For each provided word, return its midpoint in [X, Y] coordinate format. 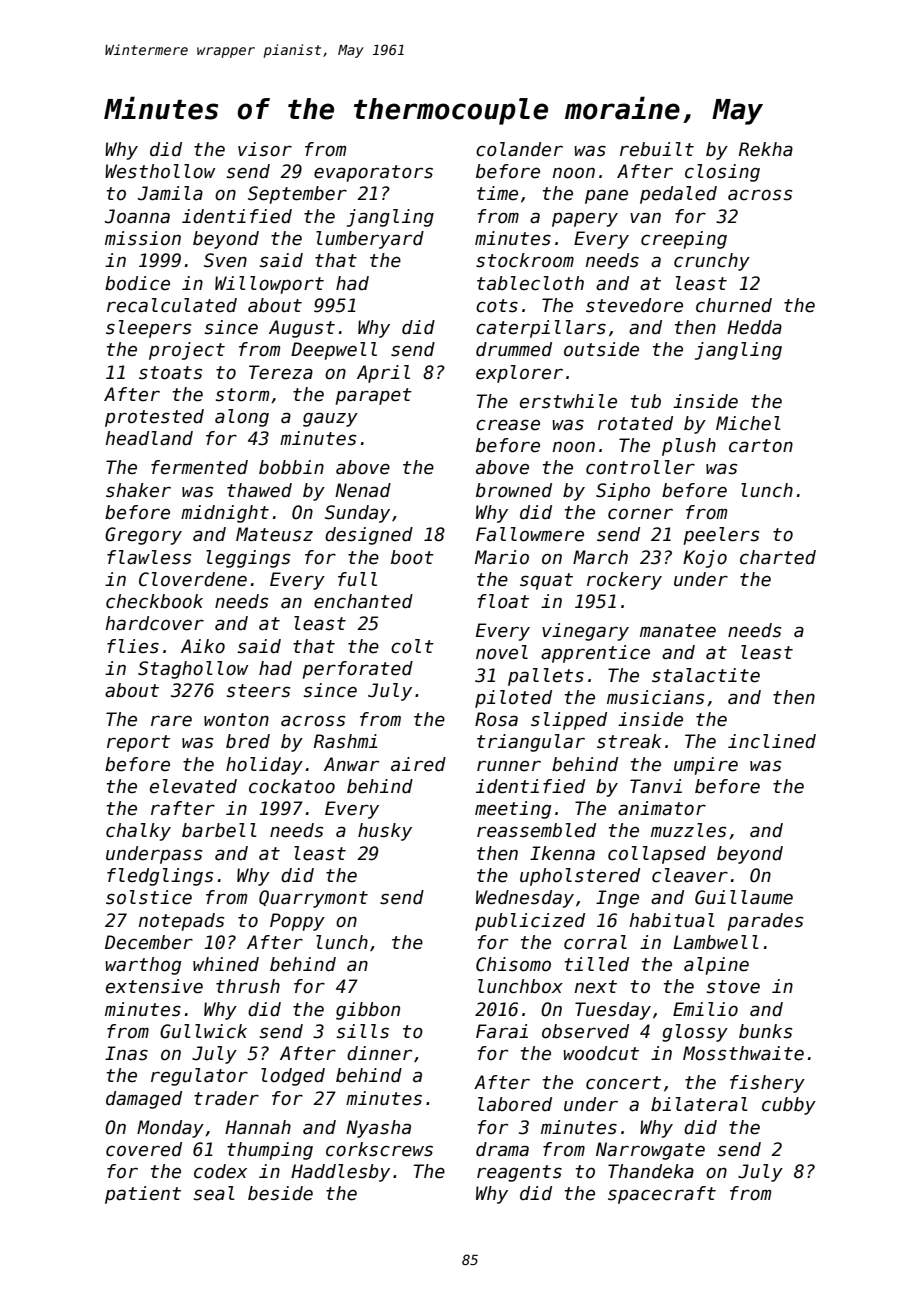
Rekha [766, 149]
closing [722, 173]
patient [143, 1195]
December [149, 942]
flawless [149, 557]
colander [519, 149]
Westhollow [160, 171]
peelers [721, 536]
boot [412, 557]
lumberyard [370, 240]
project [187, 351]
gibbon [368, 1011]
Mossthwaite [743, 1053]
